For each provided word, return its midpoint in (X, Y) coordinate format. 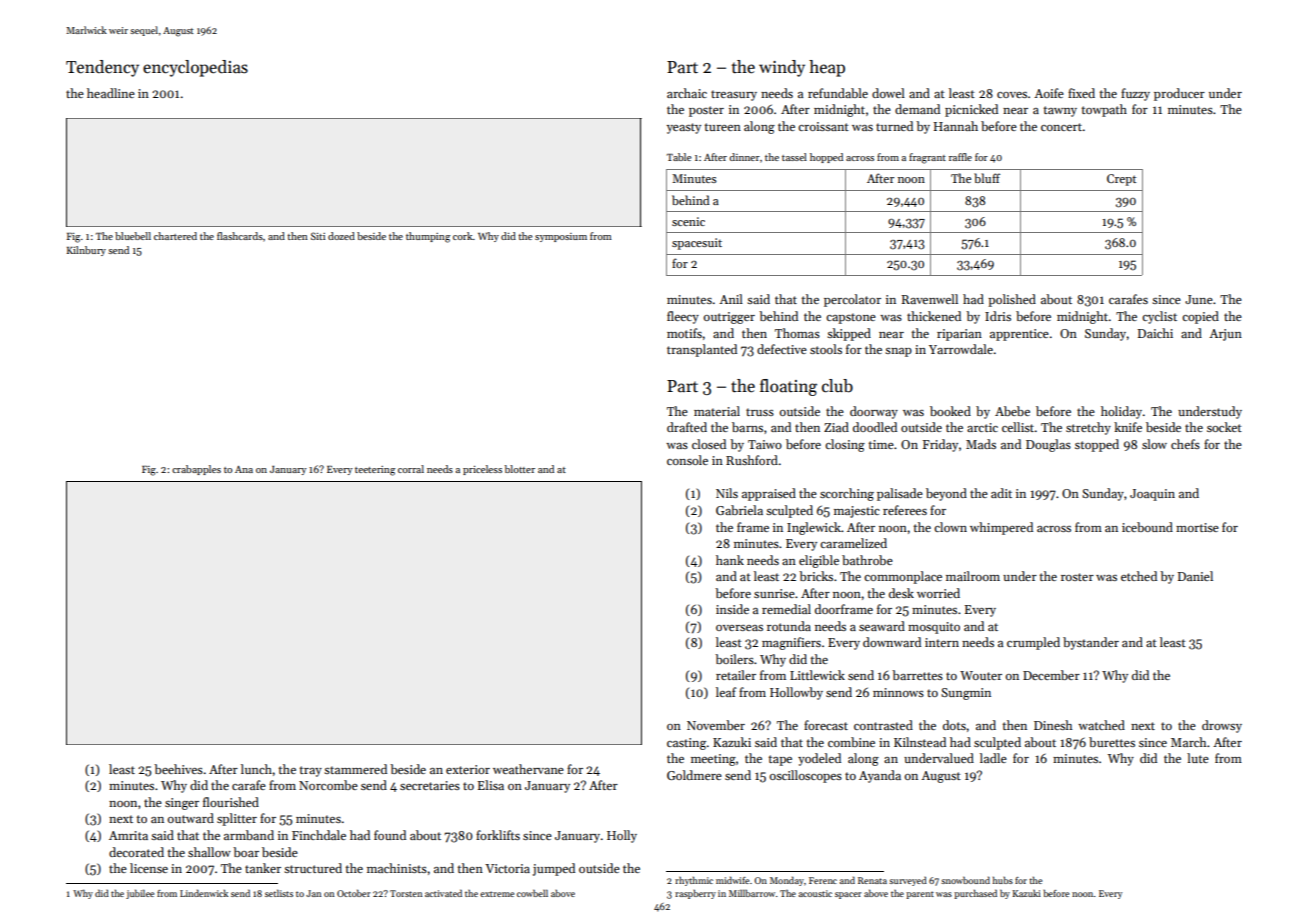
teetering (375, 471)
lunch (256, 769)
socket (1224, 427)
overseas (739, 628)
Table (679, 157)
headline (111, 93)
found (390, 835)
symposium (561, 237)
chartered (175, 236)
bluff (987, 178)
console (687, 460)
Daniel (1195, 576)
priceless (482, 470)
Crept (1121, 180)
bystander (1091, 643)
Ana (244, 469)
